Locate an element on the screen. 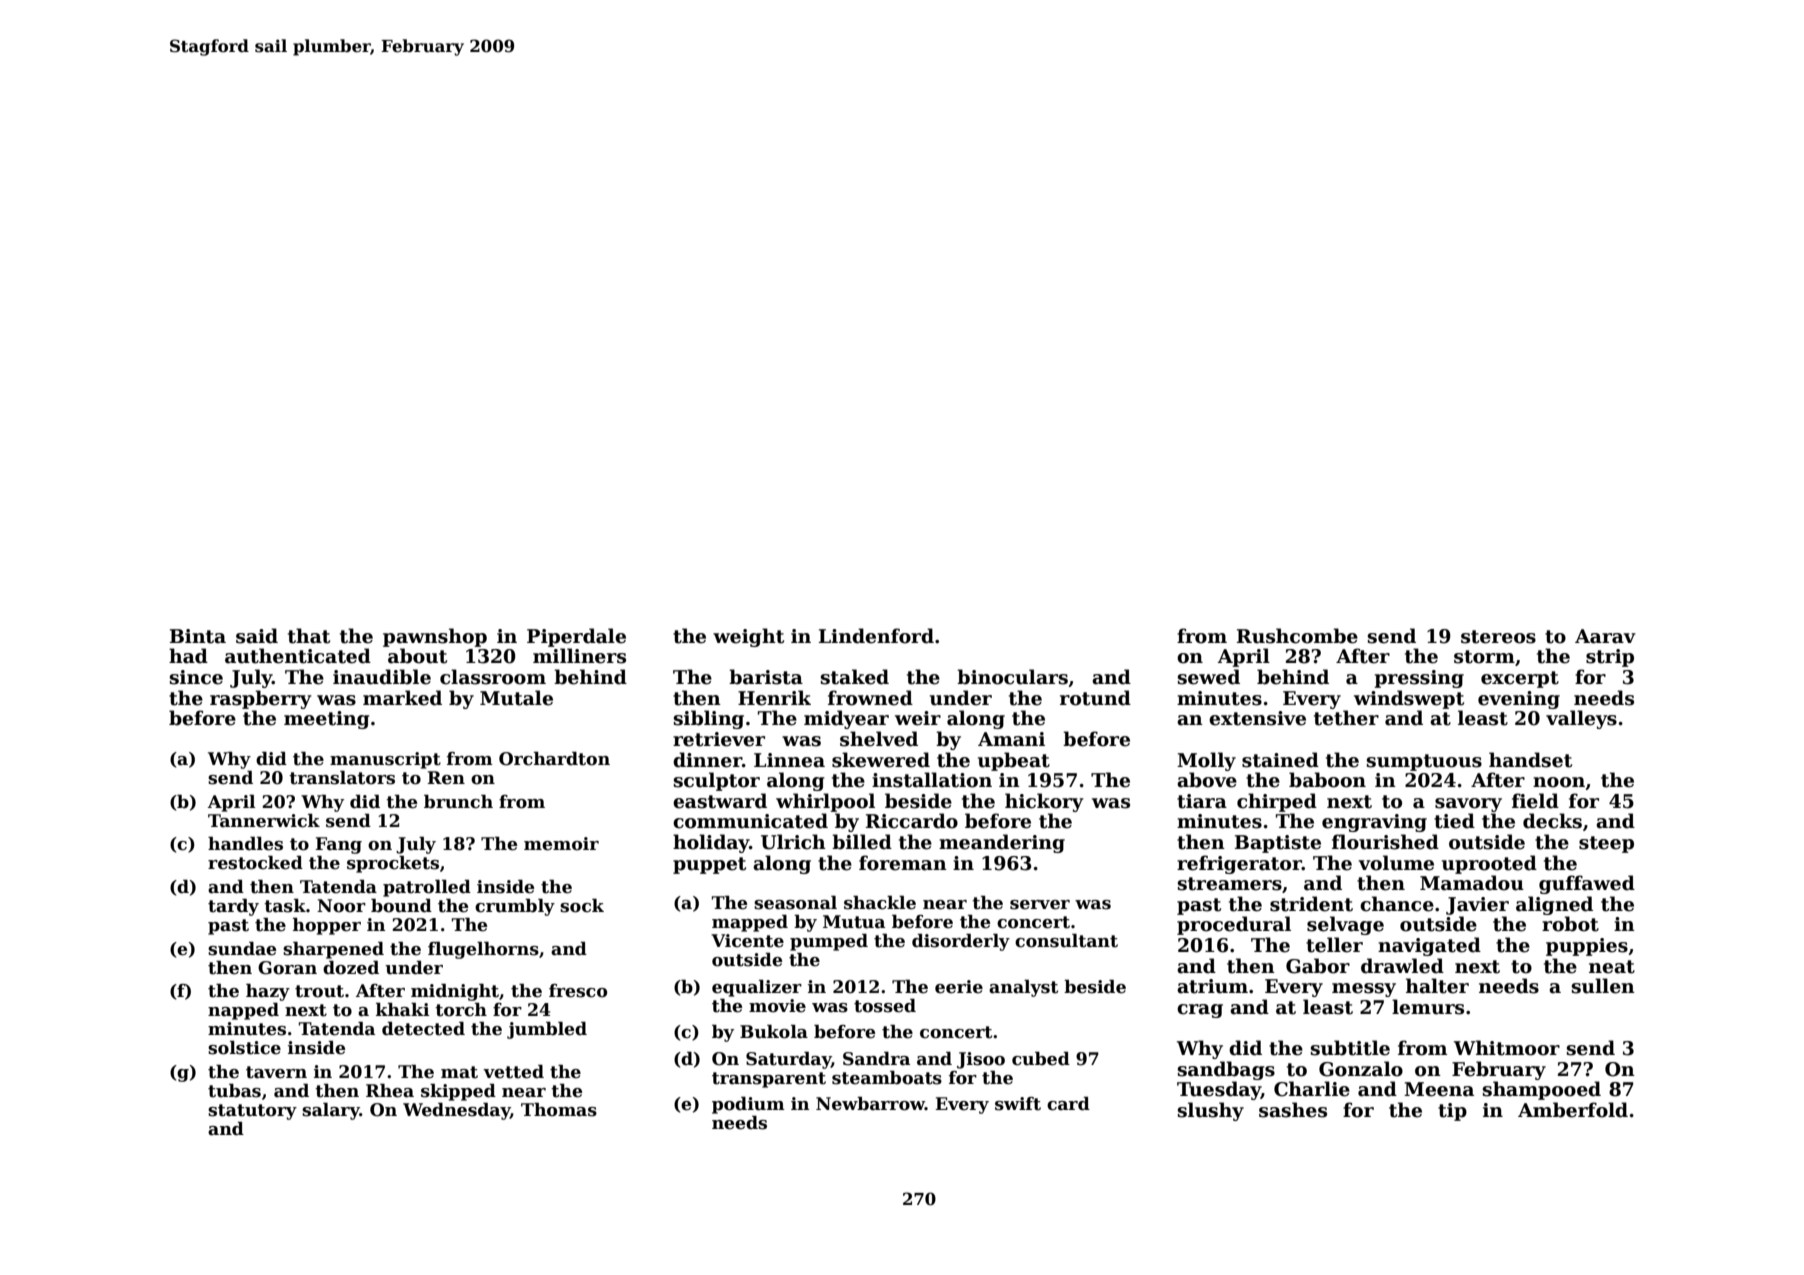 This screenshot has height=1275, width=1804. server is located at coordinates (1040, 905).
